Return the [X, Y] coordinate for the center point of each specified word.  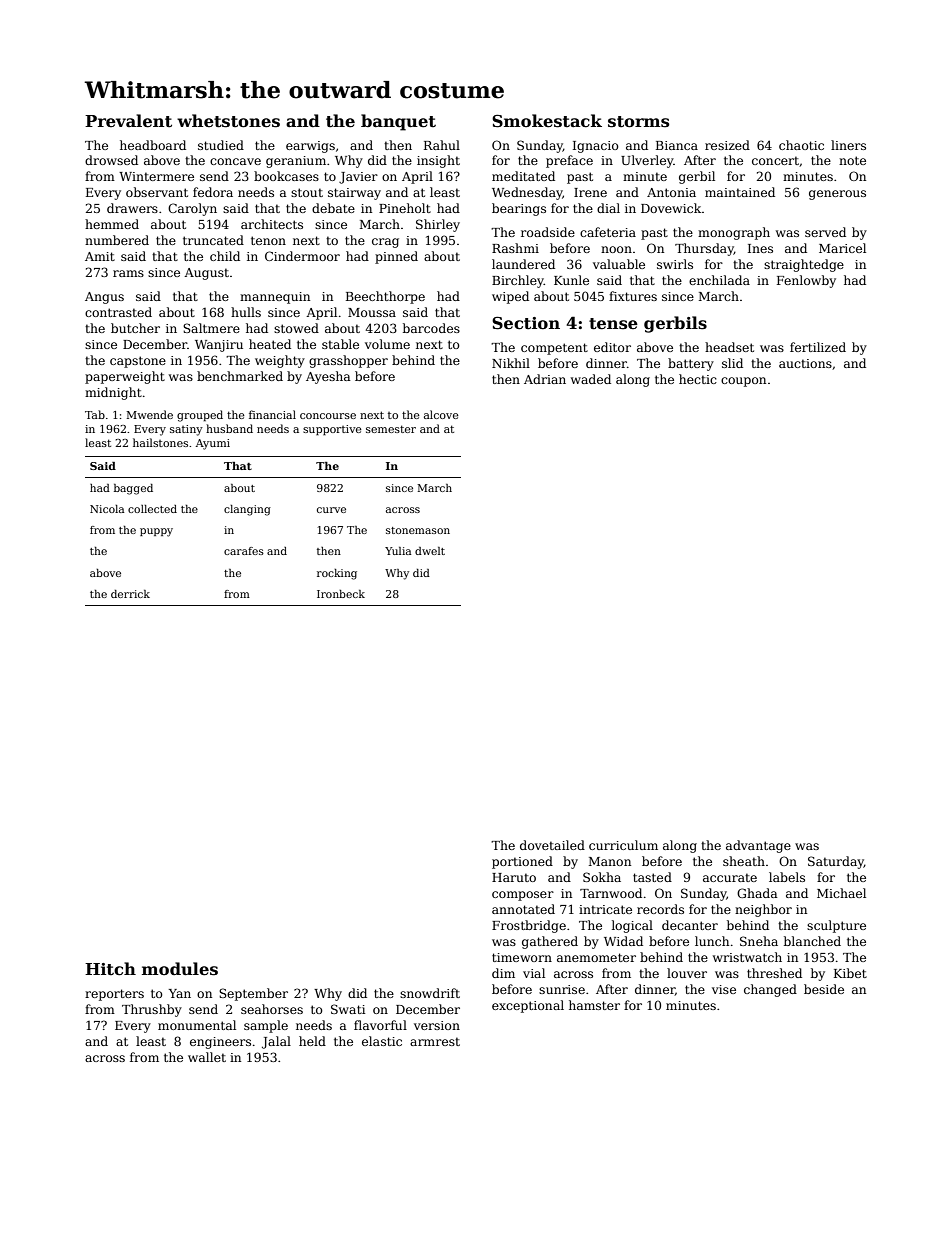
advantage [758, 846]
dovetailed [552, 845]
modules [180, 969]
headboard [153, 145]
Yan [180, 993]
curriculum [623, 845]
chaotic [801, 145]
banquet [398, 122]
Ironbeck [341, 594]
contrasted [118, 312]
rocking [337, 574]
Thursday [704, 249]
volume [387, 344]
